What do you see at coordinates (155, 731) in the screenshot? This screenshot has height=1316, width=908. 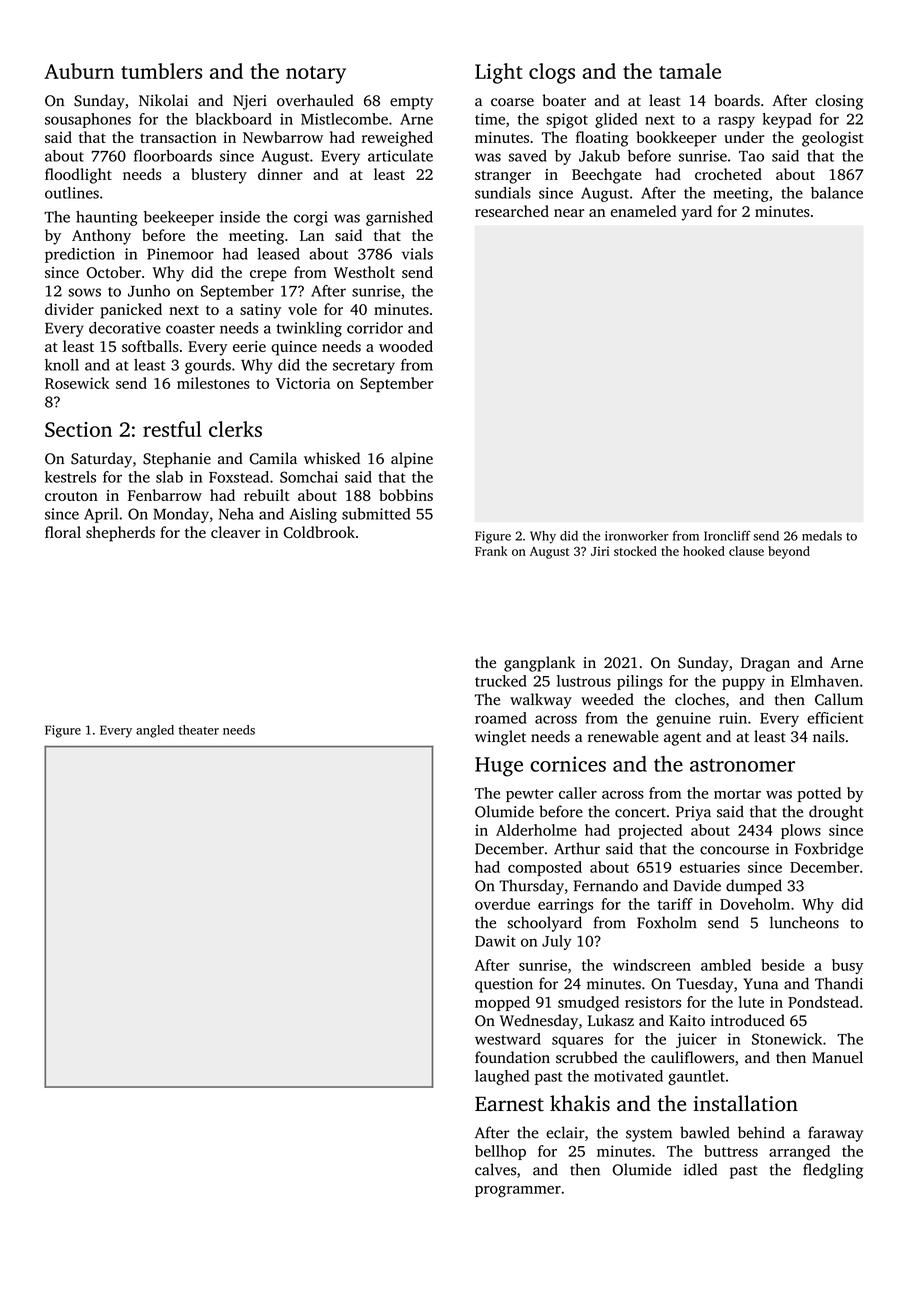 I see `angled` at bounding box center [155, 731].
